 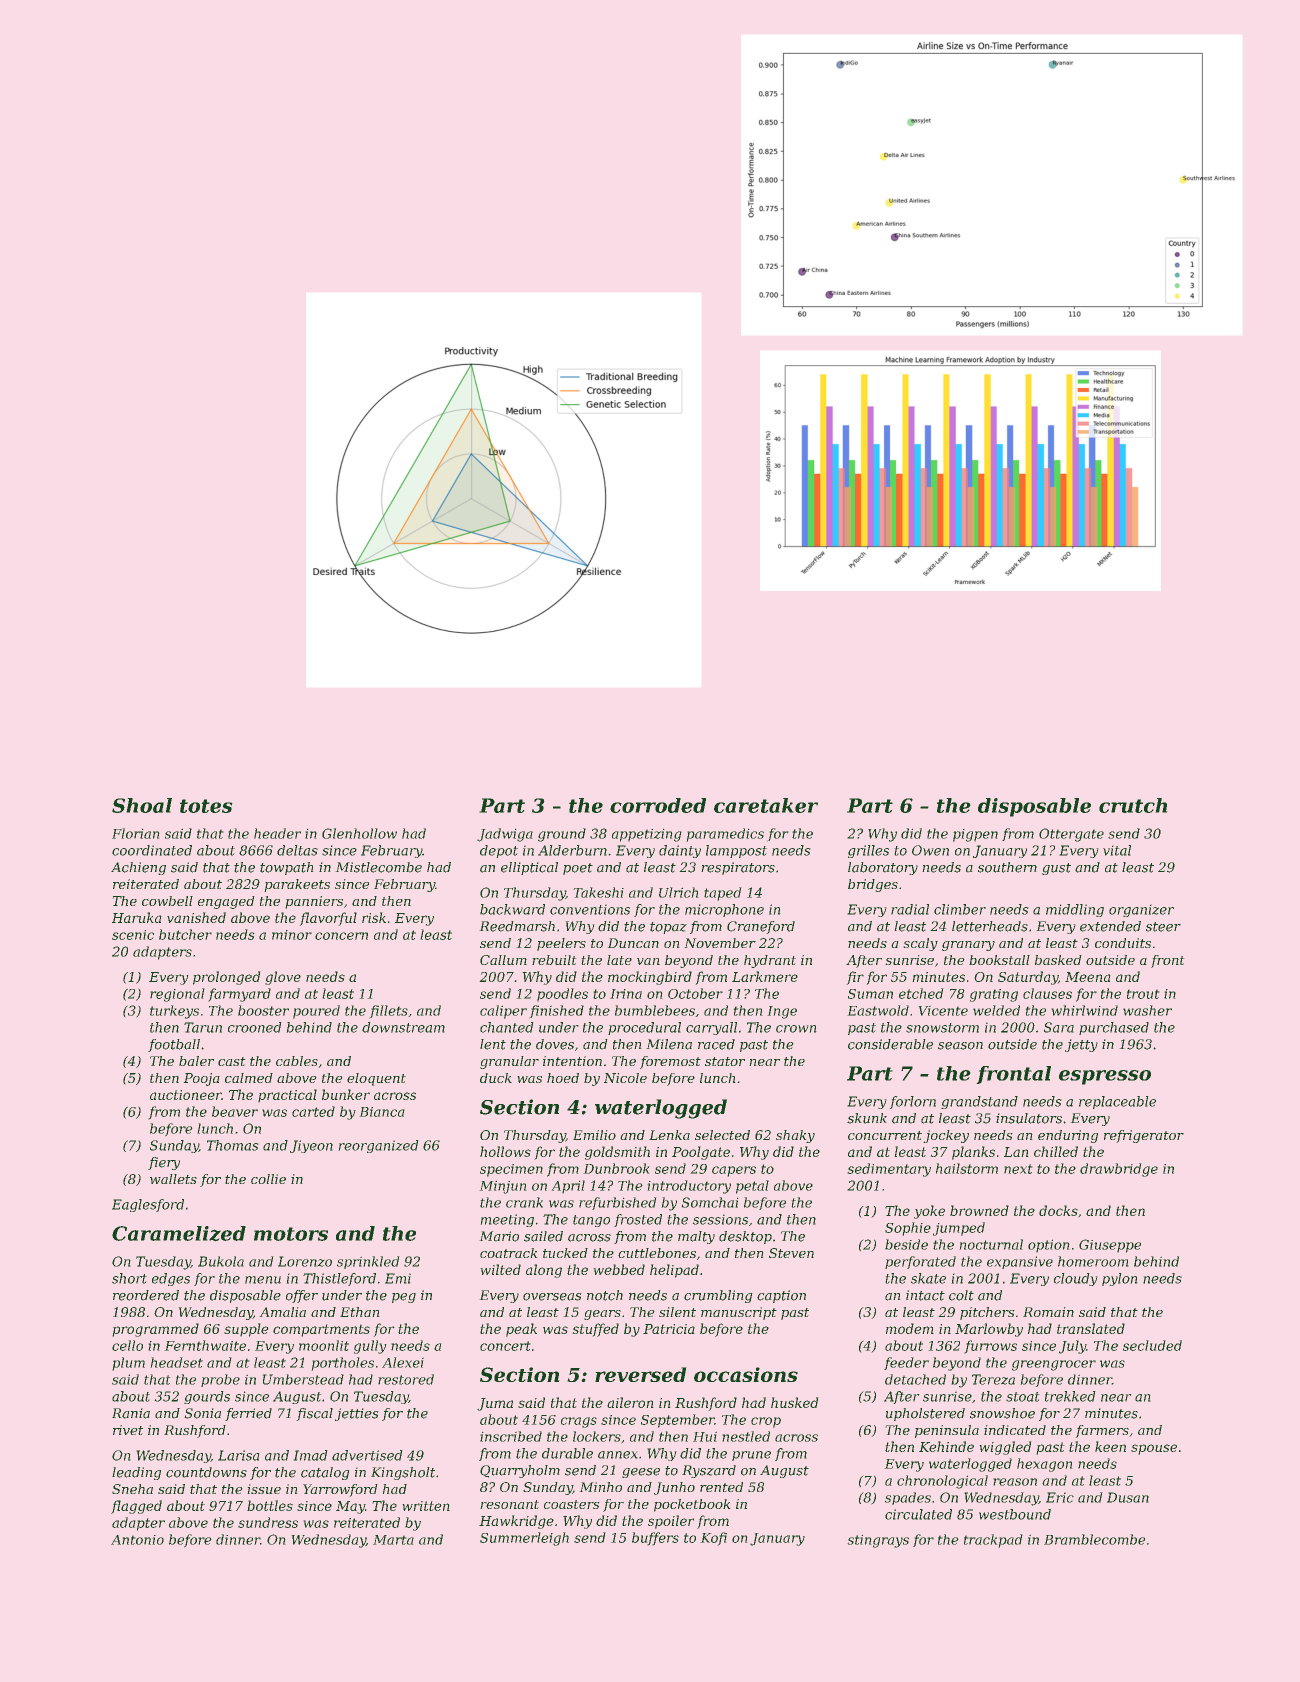 What do you see at coordinates (883, 868) in the screenshot?
I see `laboratory` at bounding box center [883, 868].
